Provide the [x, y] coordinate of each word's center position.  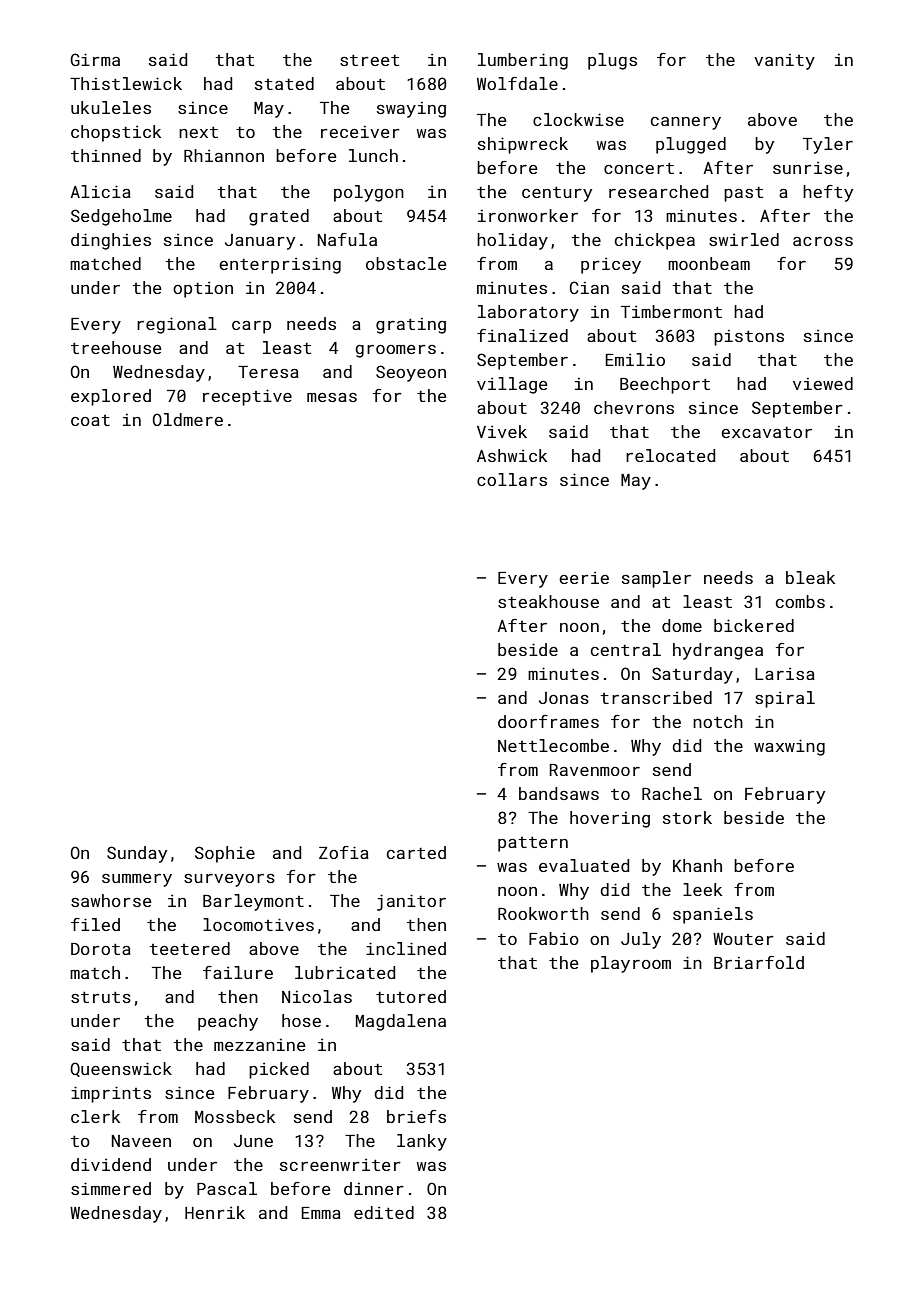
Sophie [225, 854]
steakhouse [548, 601]
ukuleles [111, 107]
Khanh [697, 865]
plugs [612, 61]
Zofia [344, 852]
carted [416, 852]
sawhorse [111, 900]
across [823, 241]
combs [800, 601]
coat [90, 420]
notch [718, 721]
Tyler [828, 145]
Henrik [215, 1212]
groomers [395, 351]
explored [111, 397]
